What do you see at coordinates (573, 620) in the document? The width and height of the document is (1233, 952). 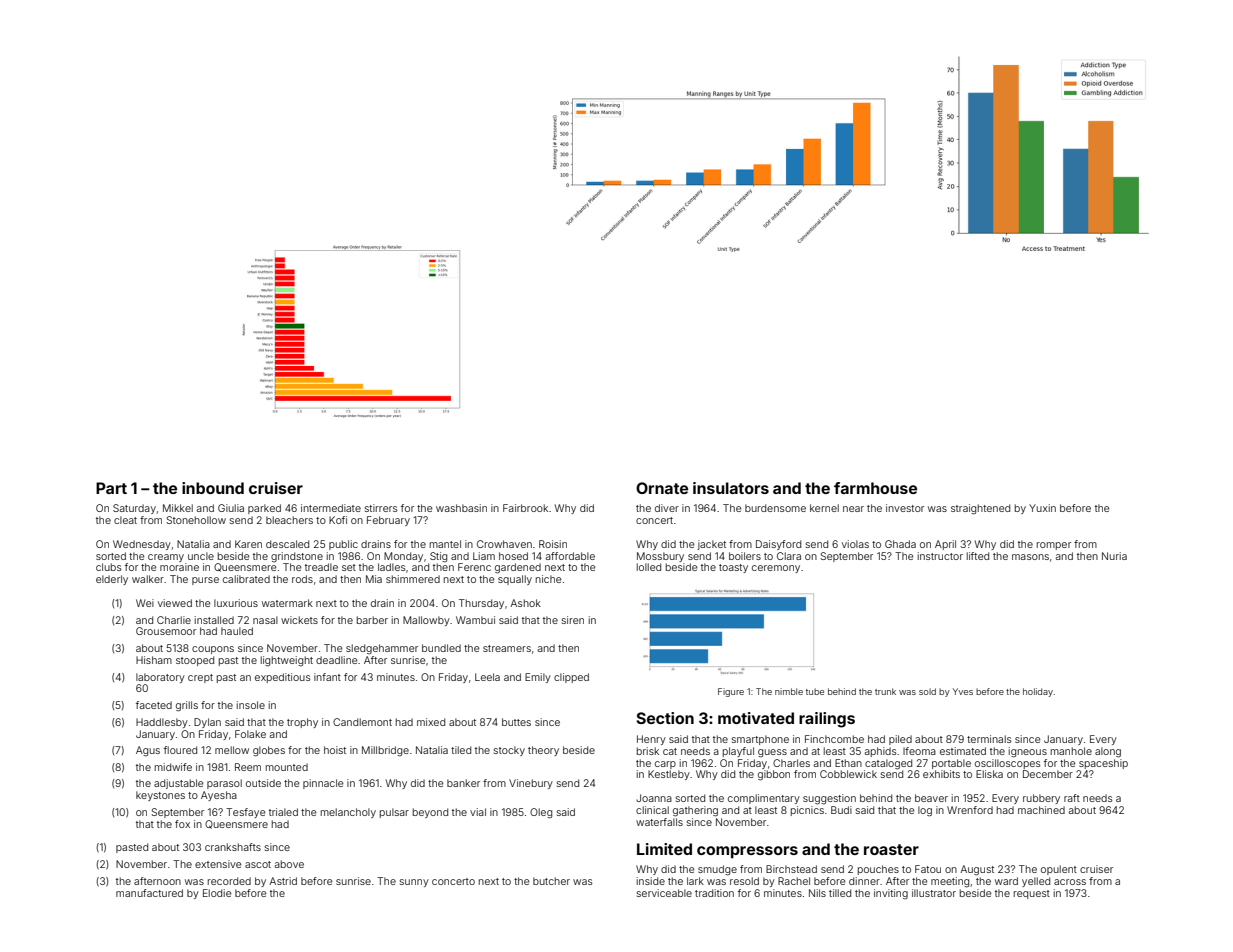 I see `siren` at bounding box center [573, 620].
